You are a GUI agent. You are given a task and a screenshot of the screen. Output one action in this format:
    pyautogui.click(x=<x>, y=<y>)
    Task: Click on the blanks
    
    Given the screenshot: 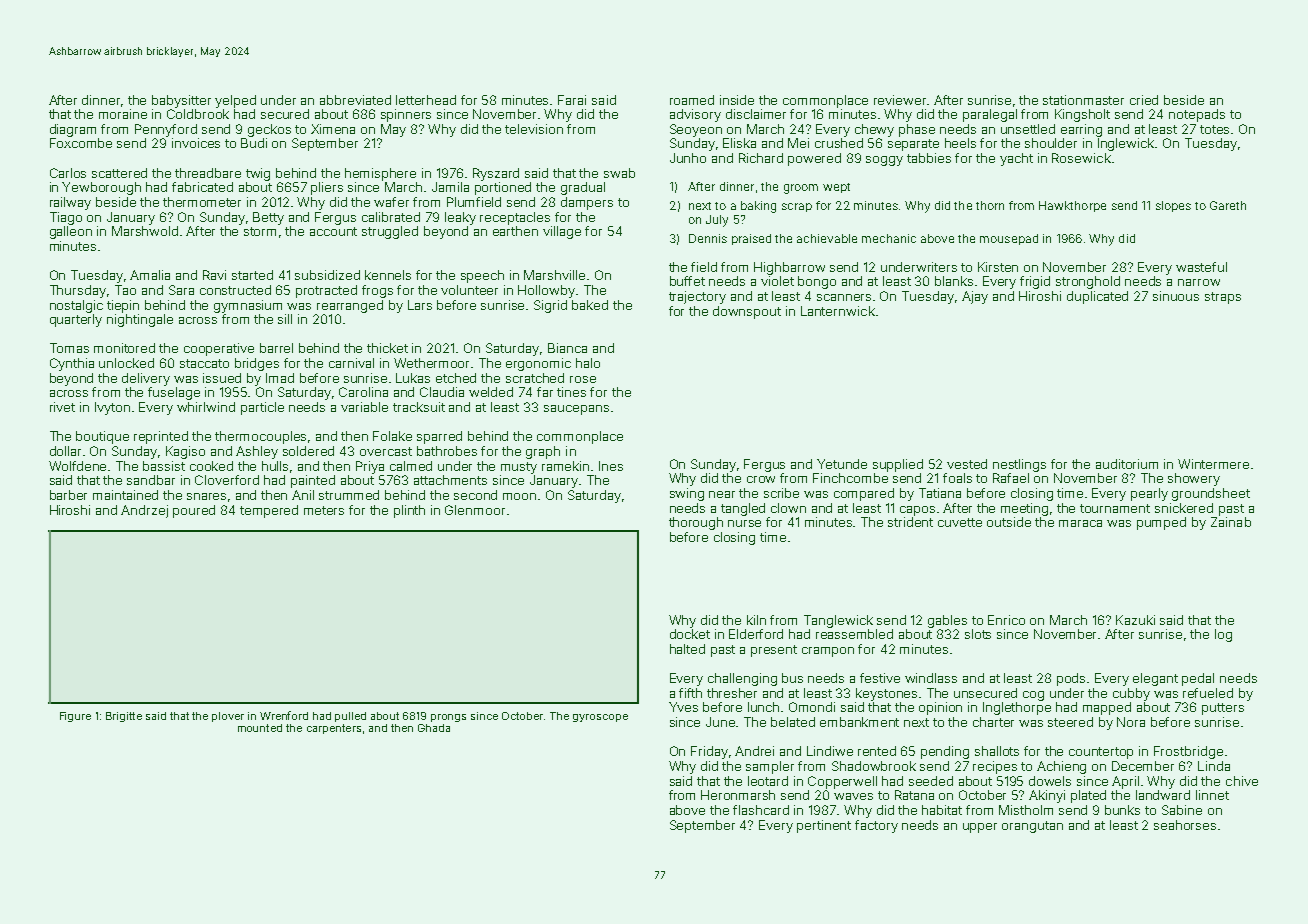 What is the action you would take?
    pyautogui.click(x=954, y=281)
